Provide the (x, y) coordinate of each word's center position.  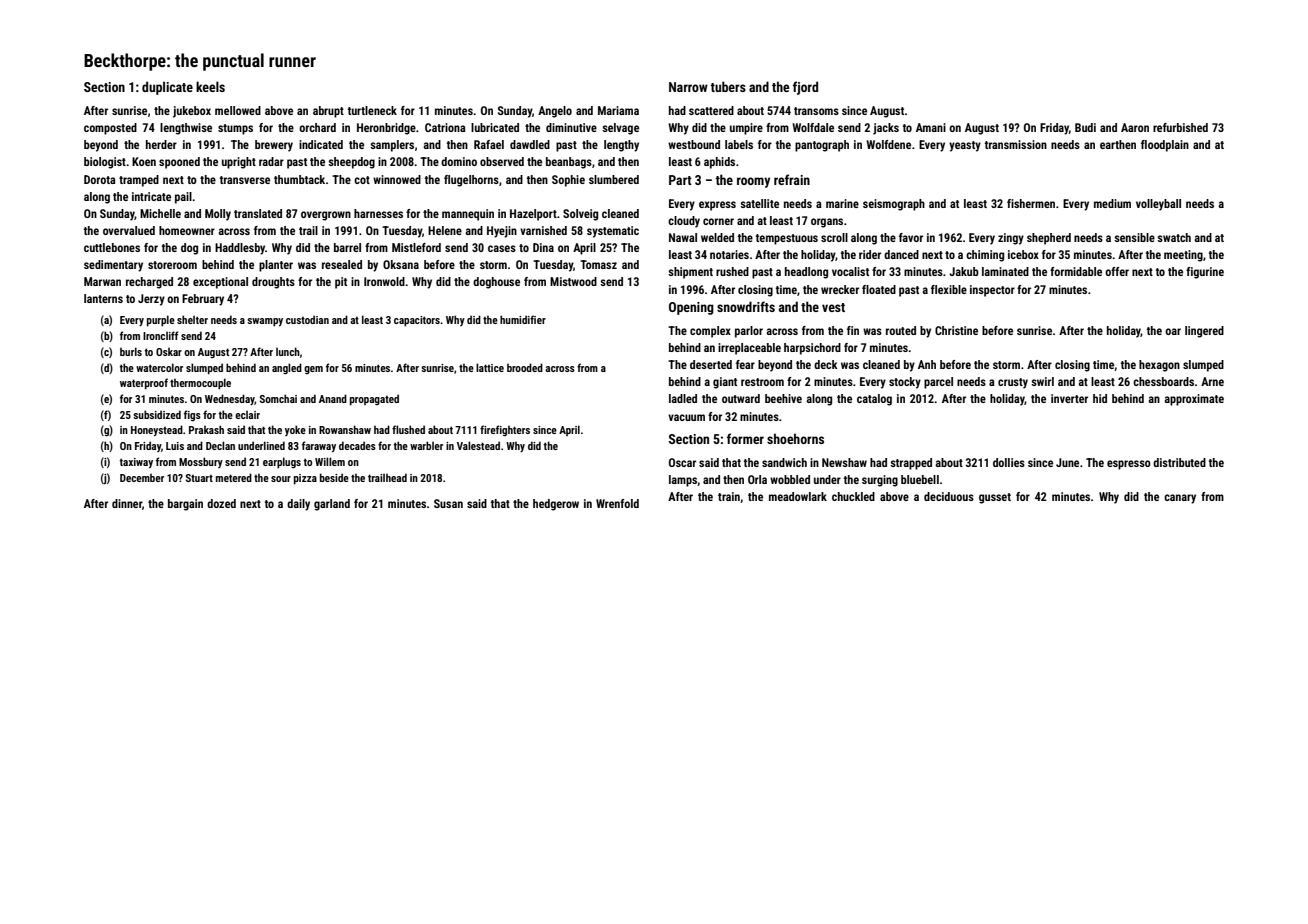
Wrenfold (617, 503)
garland (332, 505)
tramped (139, 181)
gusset (995, 498)
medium (1112, 203)
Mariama (618, 110)
